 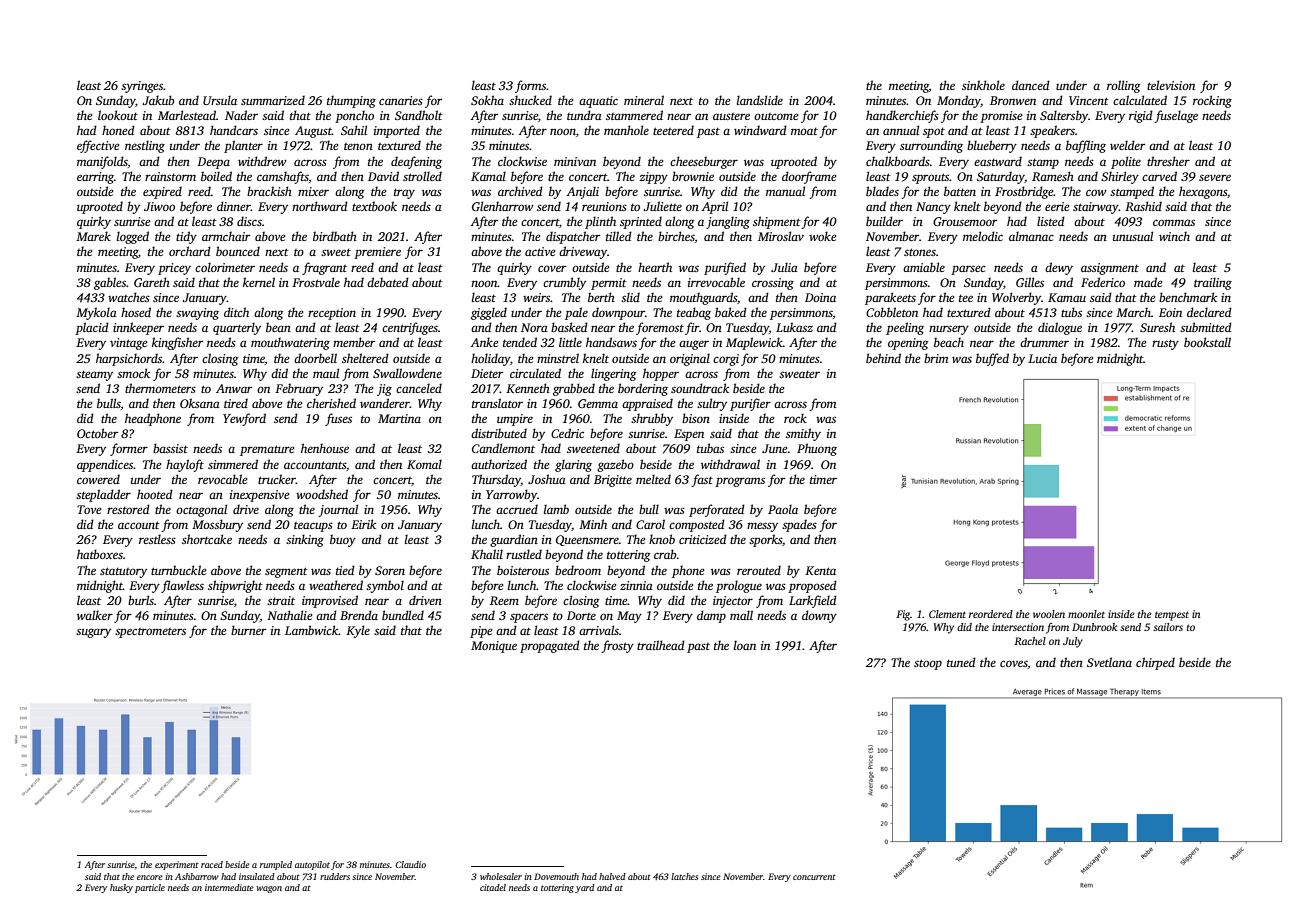 I want to click on concurrent, so click(x=814, y=877).
